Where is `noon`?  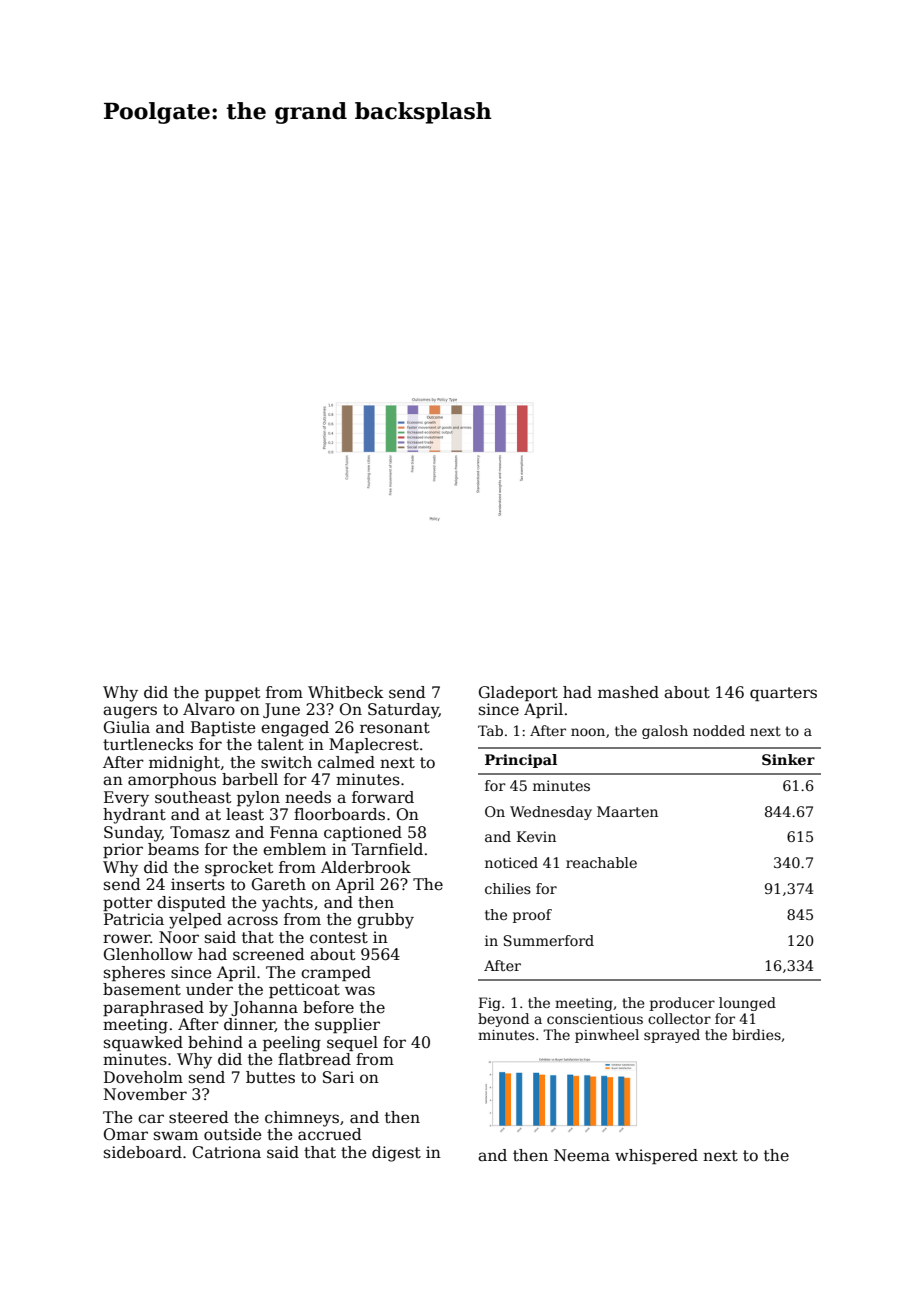 noon is located at coordinates (588, 732).
